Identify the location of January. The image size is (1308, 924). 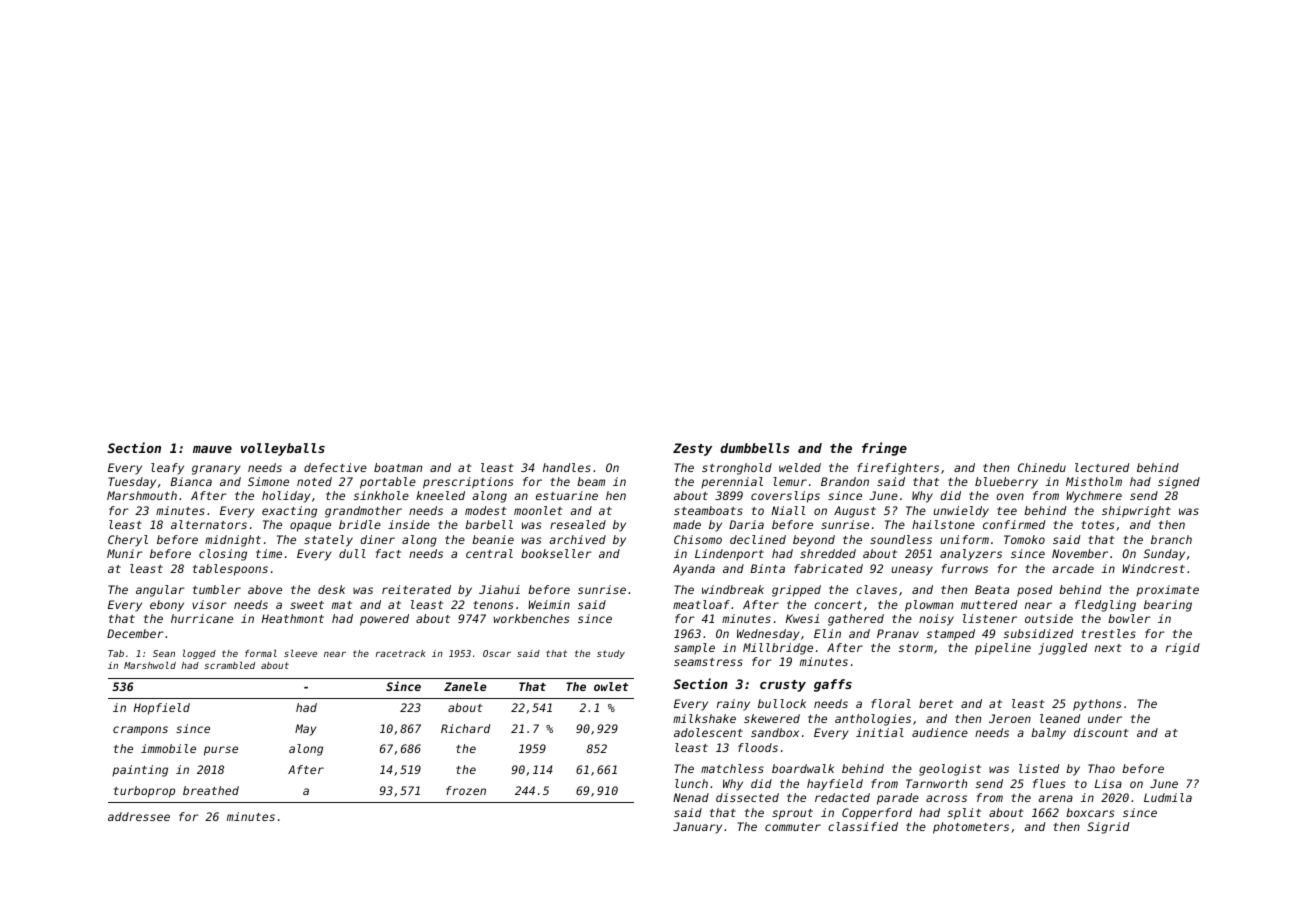
(697, 828).
